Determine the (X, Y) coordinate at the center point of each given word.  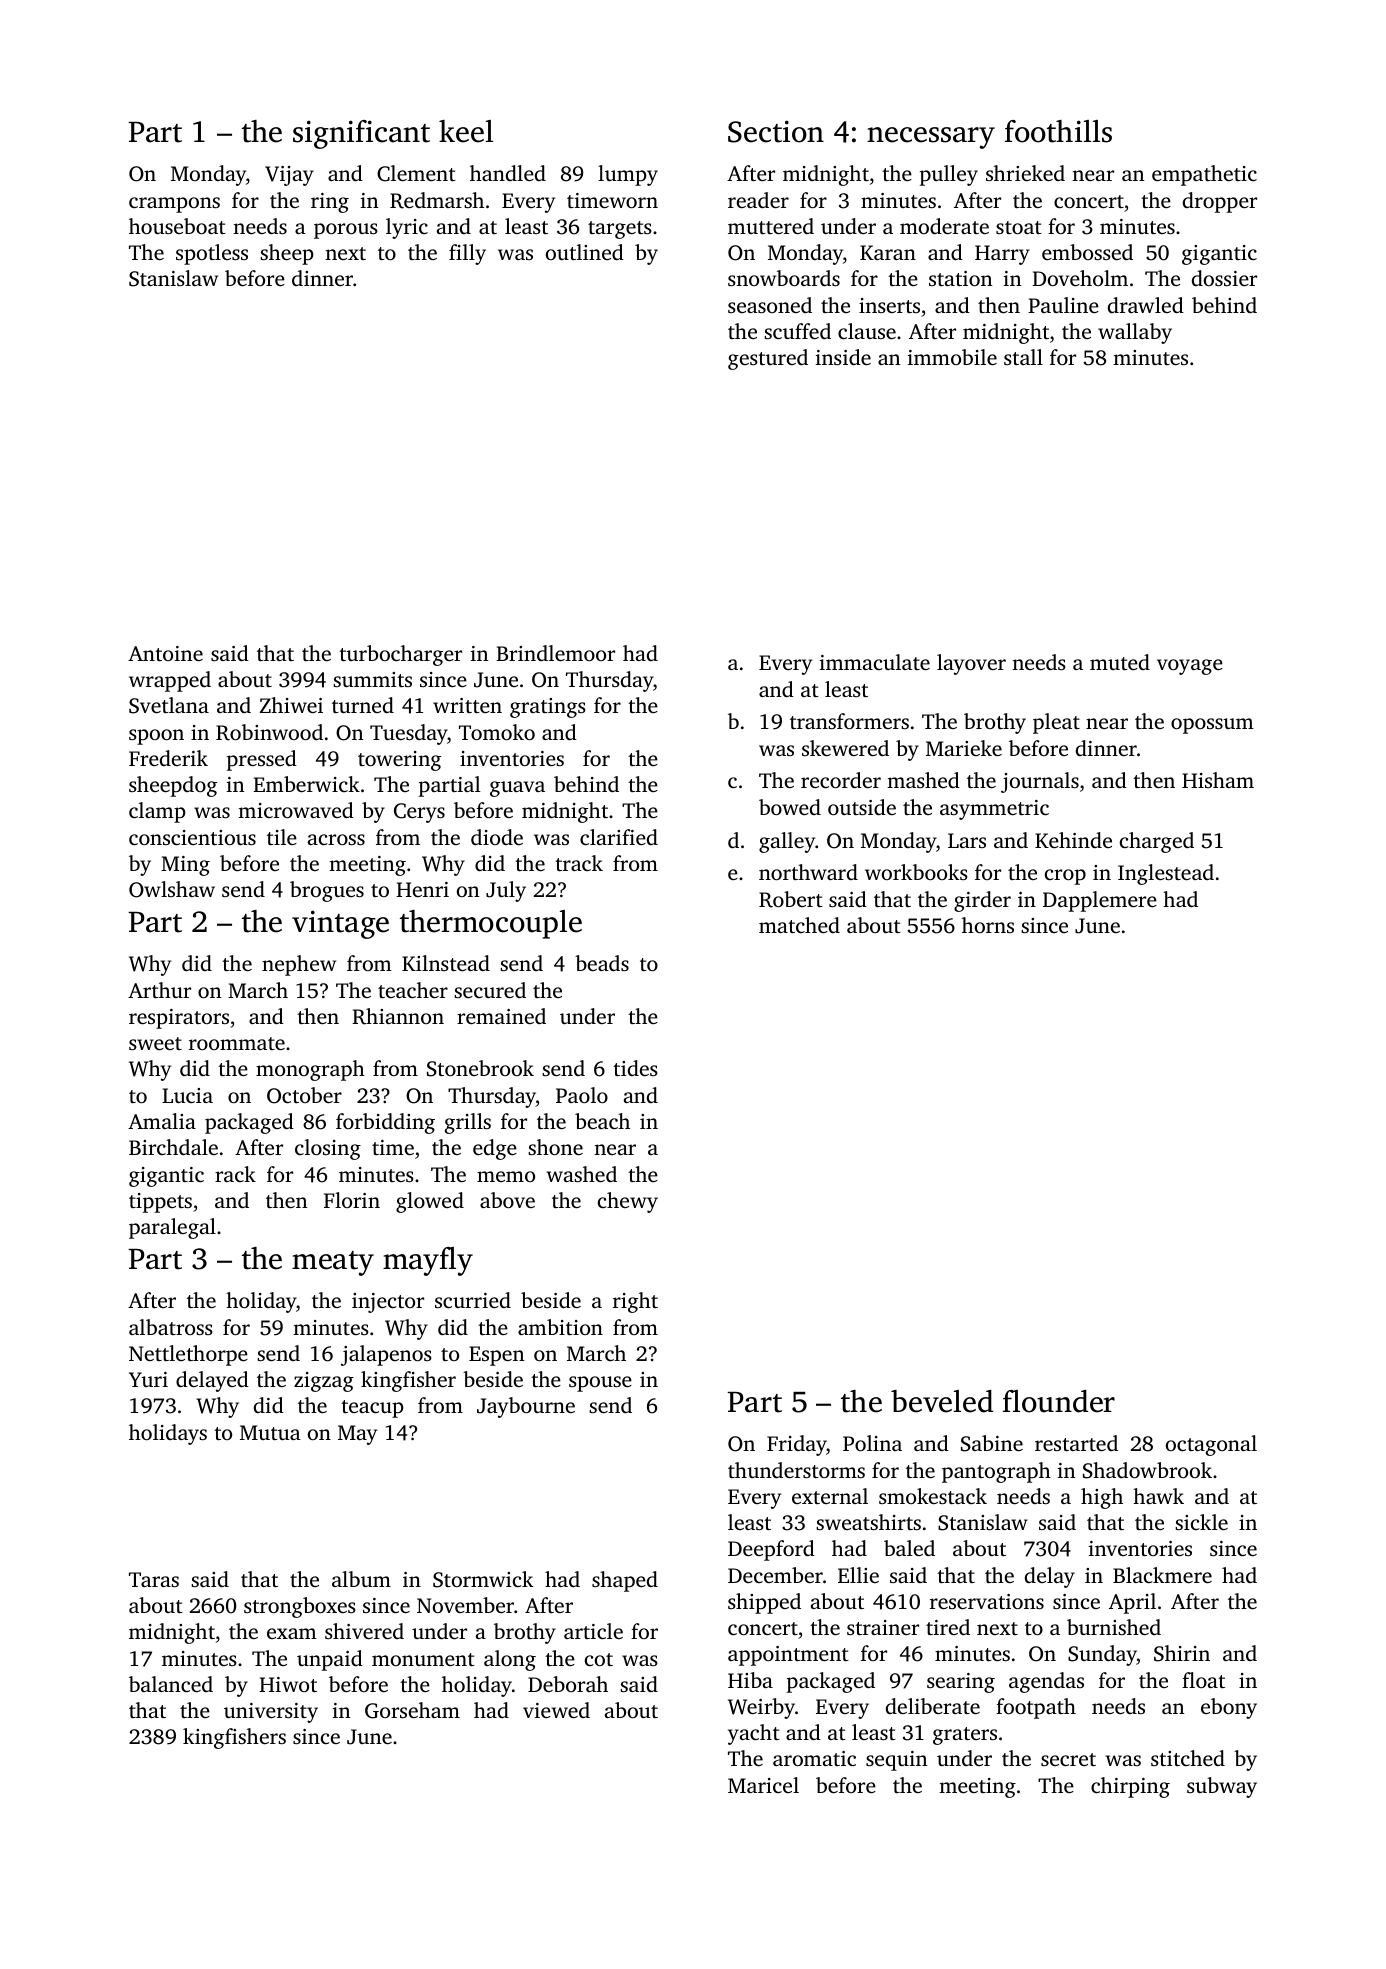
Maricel (763, 1785)
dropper (1220, 202)
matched (799, 925)
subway (1222, 1787)
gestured (768, 359)
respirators (179, 1019)
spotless (212, 254)
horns (988, 925)
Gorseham (412, 1710)
